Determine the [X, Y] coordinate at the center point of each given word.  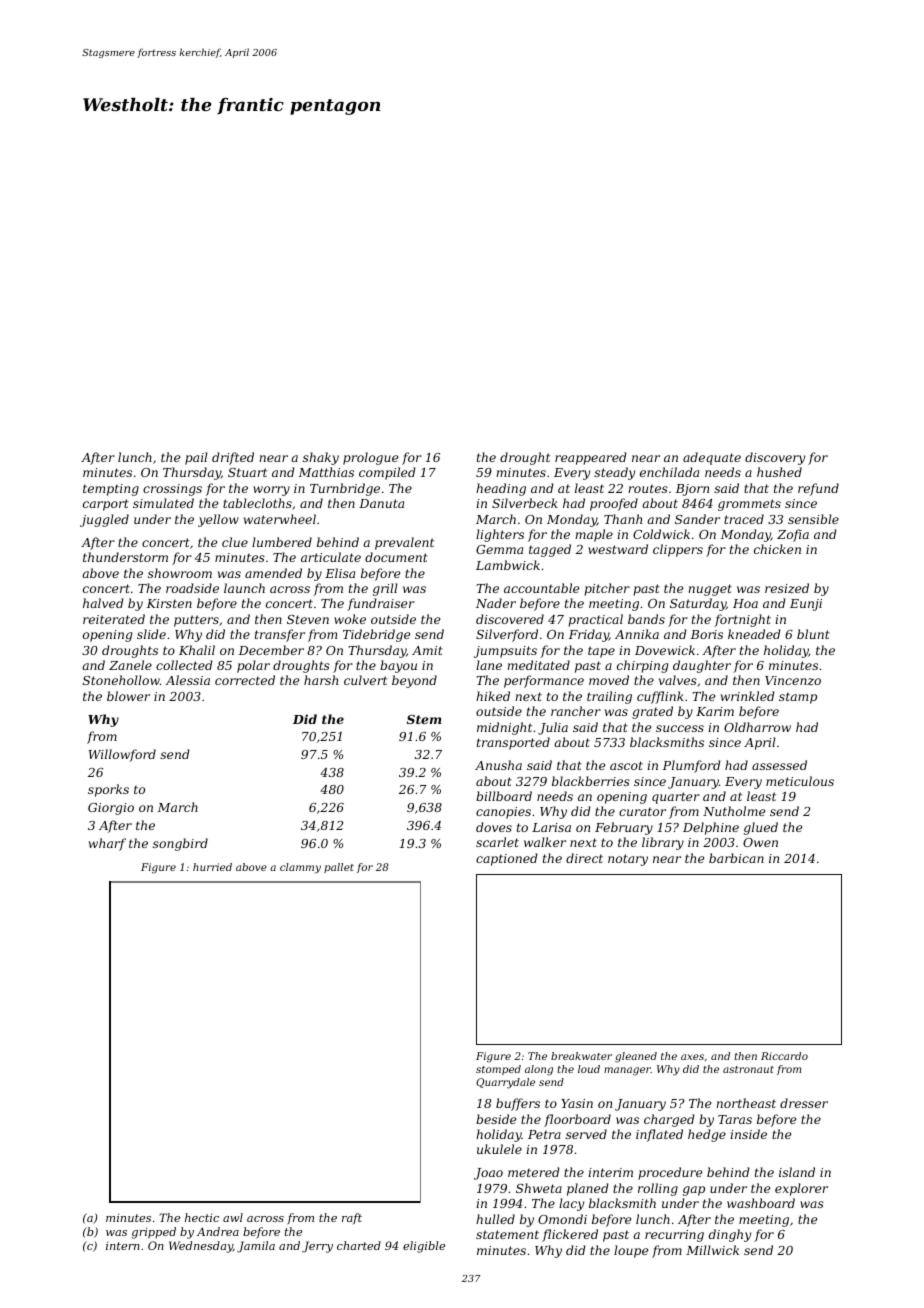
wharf [107, 844]
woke [350, 619]
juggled [104, 520]
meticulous [800, 781]
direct [584, 858]
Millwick [712, 1250]
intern [123, 1246]
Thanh [623, 519]
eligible [424, 1247]
